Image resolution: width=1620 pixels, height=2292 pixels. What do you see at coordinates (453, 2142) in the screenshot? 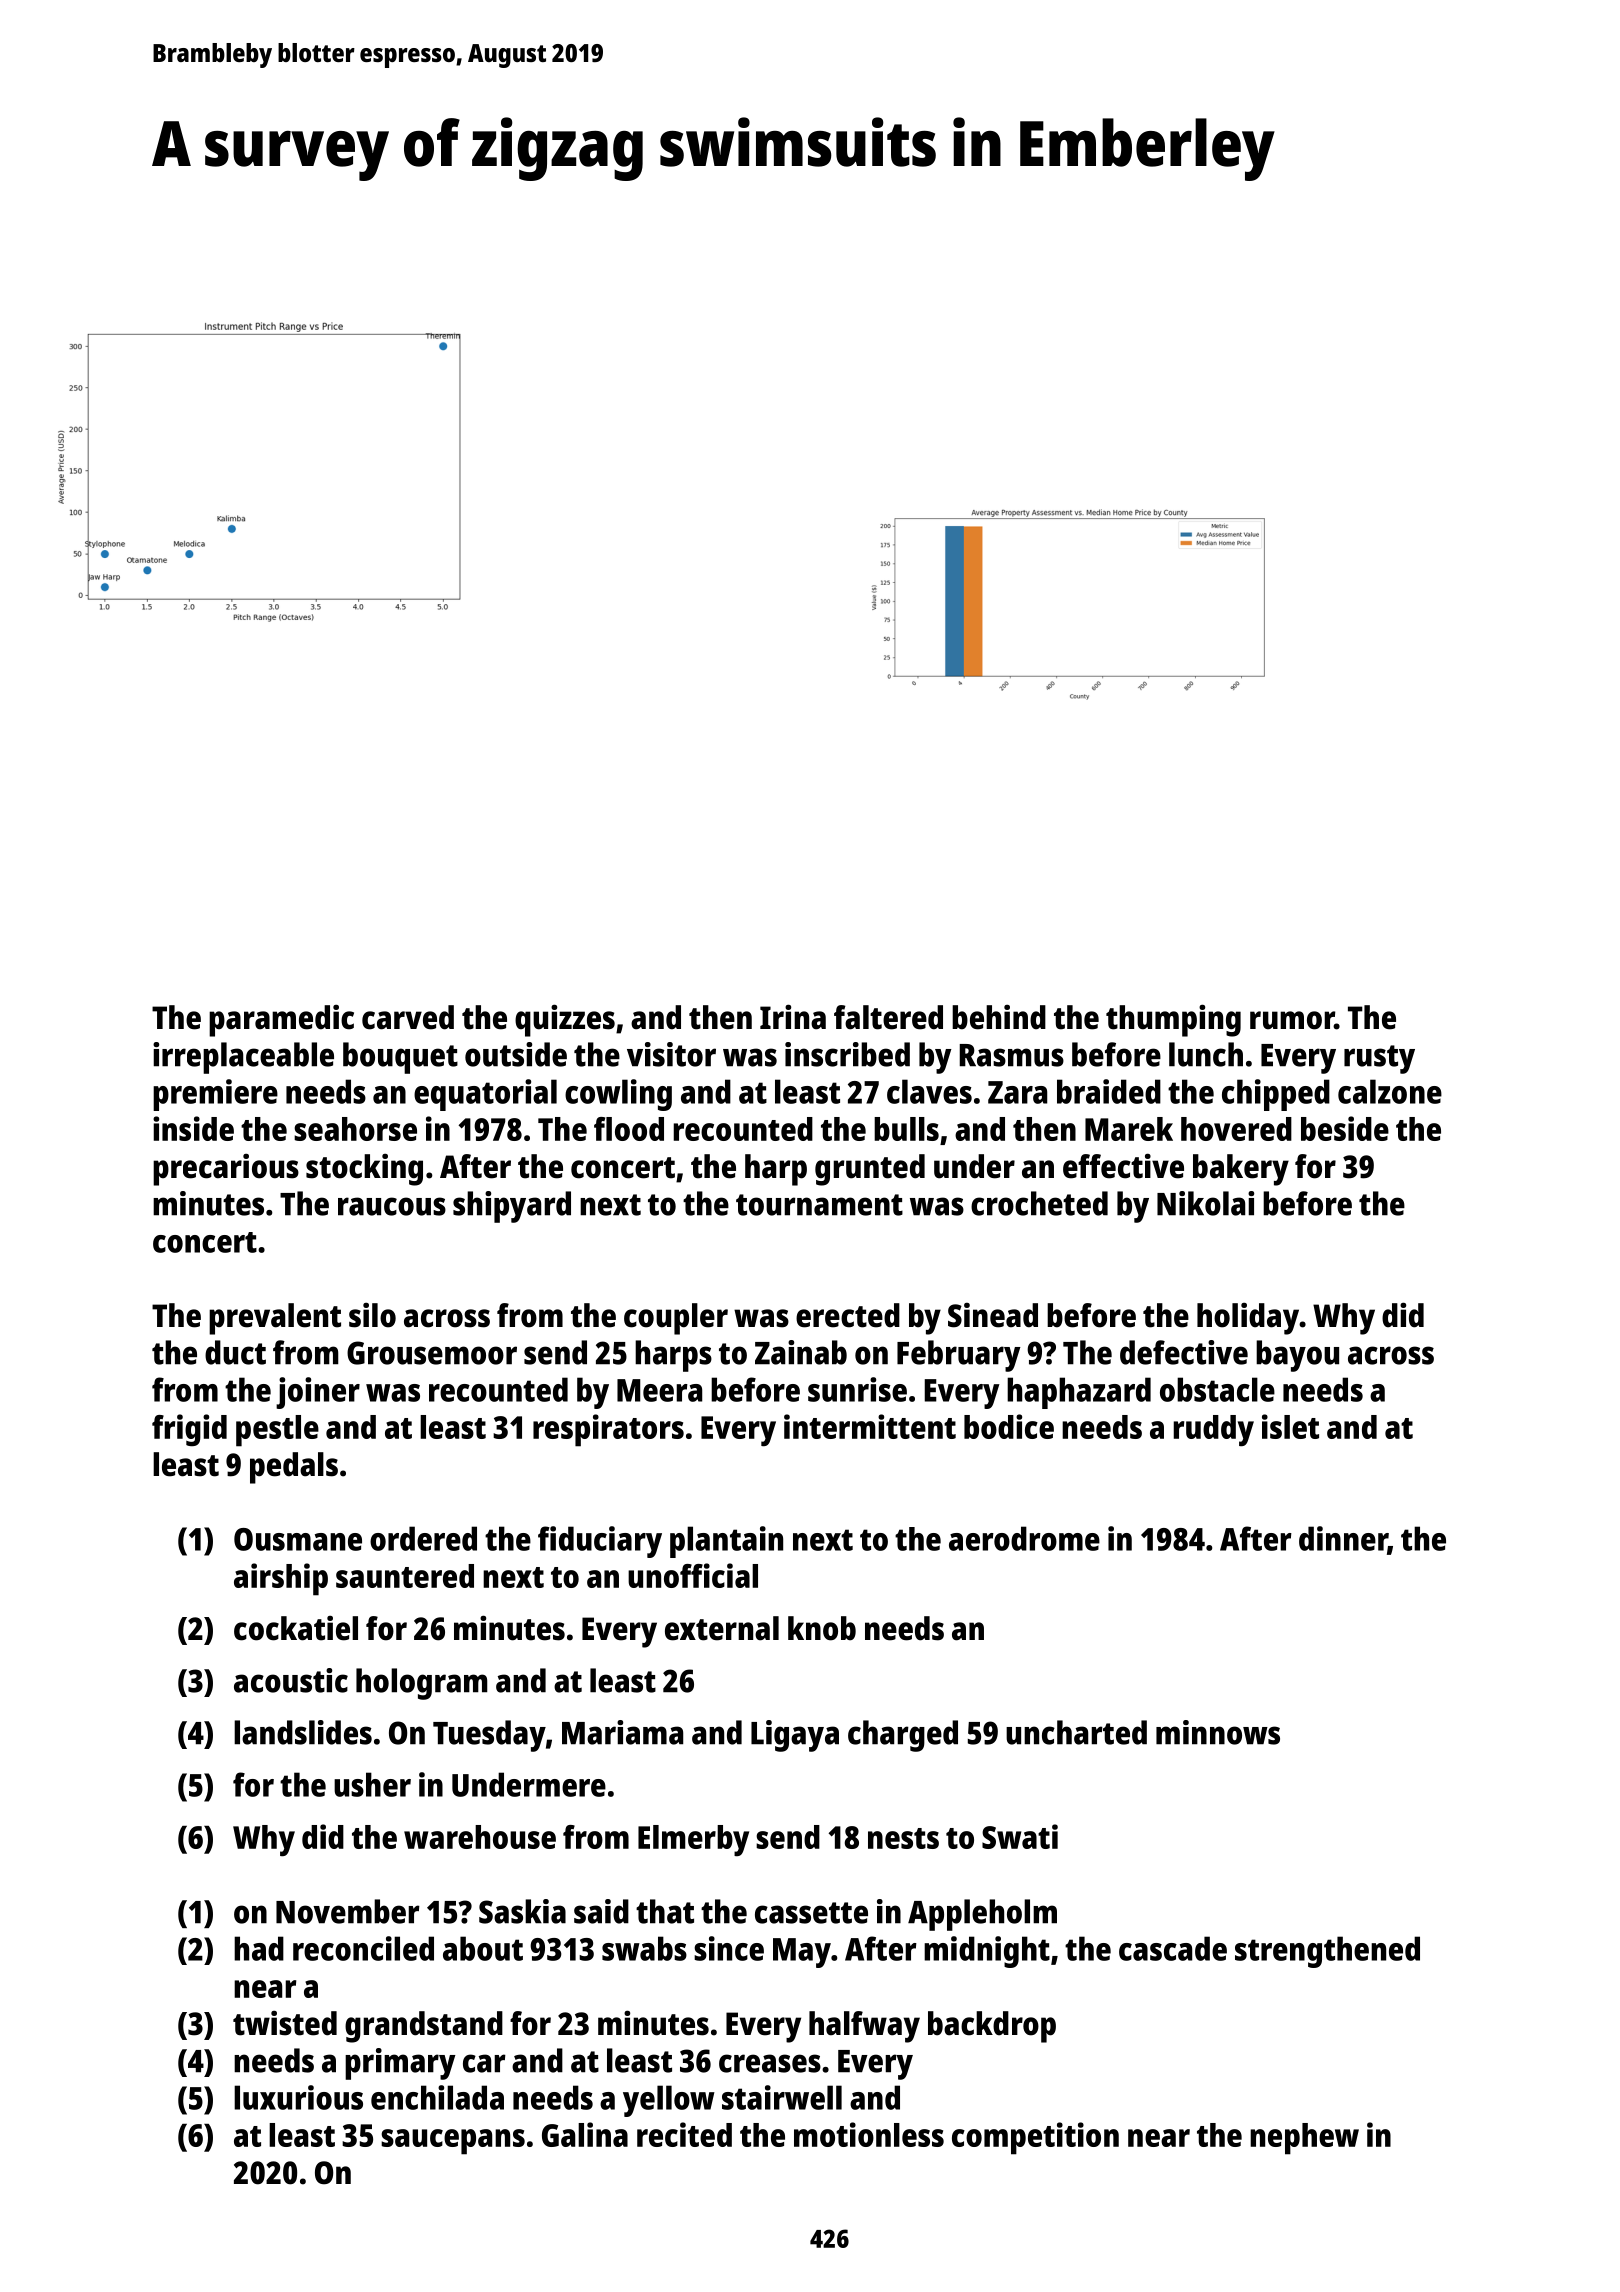
I see `saucepans` at bounding box center [453, 2142].
